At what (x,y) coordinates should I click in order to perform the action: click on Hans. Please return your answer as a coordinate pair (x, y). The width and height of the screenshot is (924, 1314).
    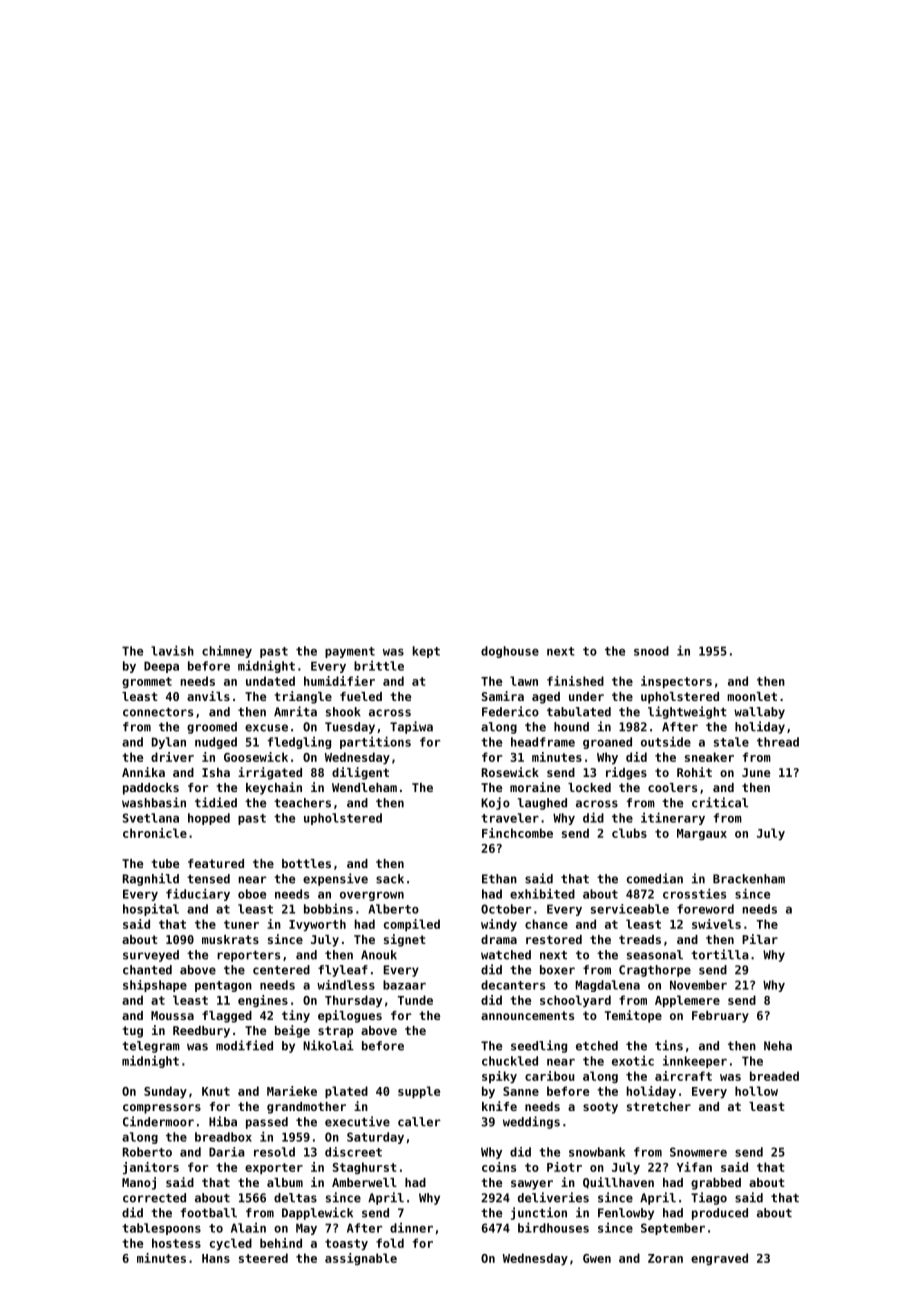
    Looking at the image, I should click on (216, 1258).
